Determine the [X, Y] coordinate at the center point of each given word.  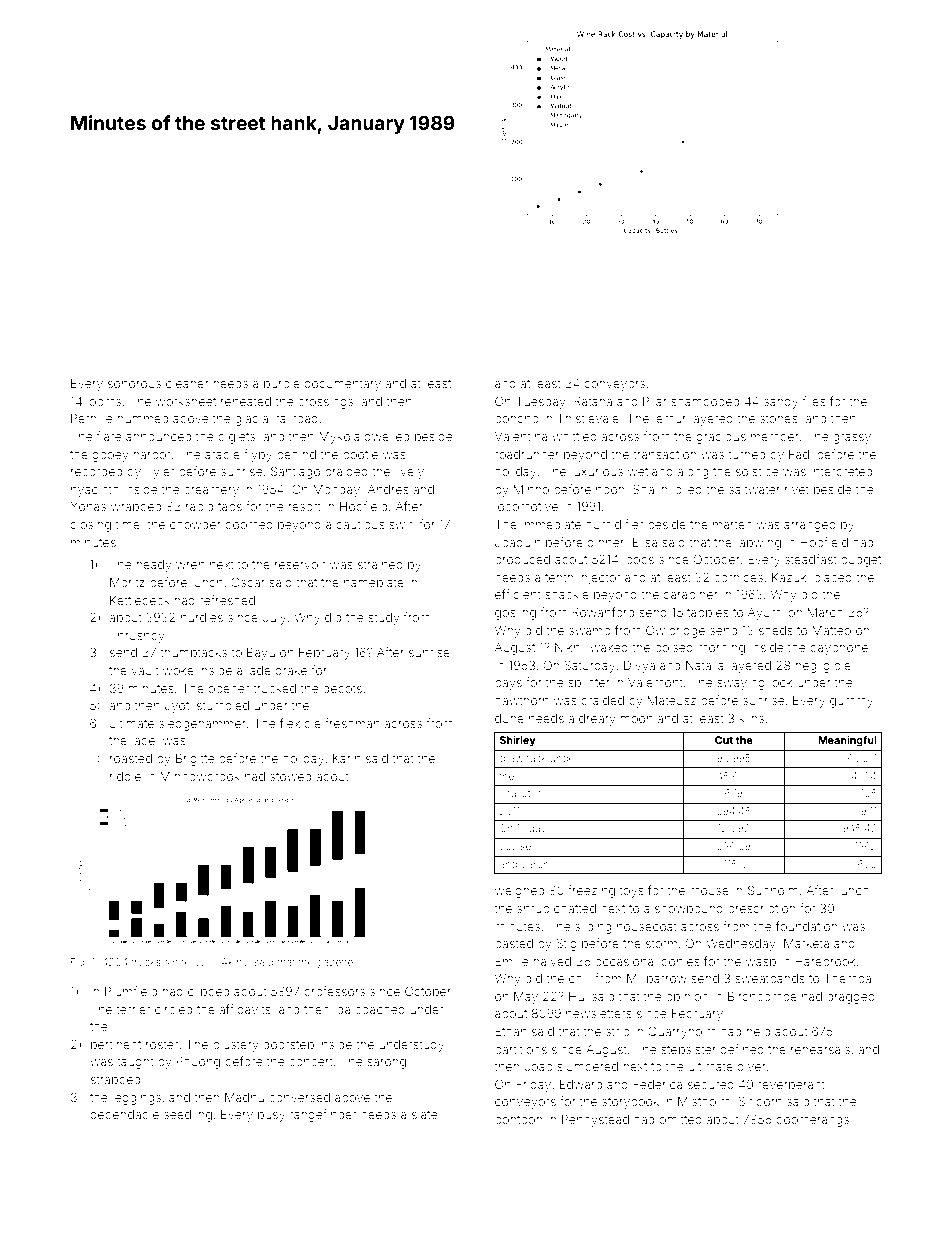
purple [282, 385]
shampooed [705, 402]
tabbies [708, 612]
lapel [145, 741]
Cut [724, 740]
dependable [124, 1115]
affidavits [245, 1009]
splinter [589, 684]
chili [580, 978]
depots [342, 689]
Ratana [593, 401]
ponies [680, 962]
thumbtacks [193, 652]
